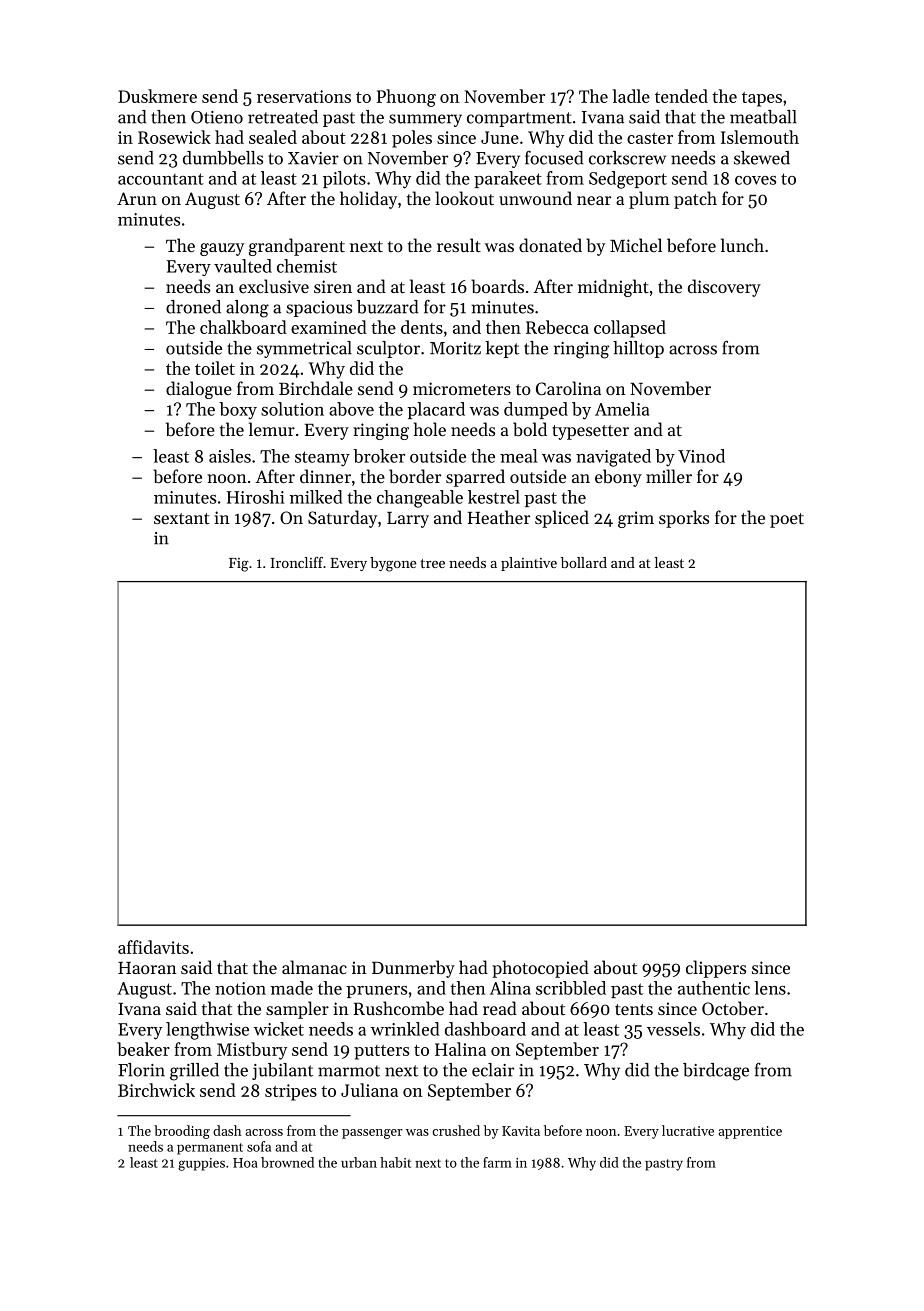  What do you see at coordinates (239, 565) in the screenshot?
I see `Fig` at bounding box center [239, 565].
